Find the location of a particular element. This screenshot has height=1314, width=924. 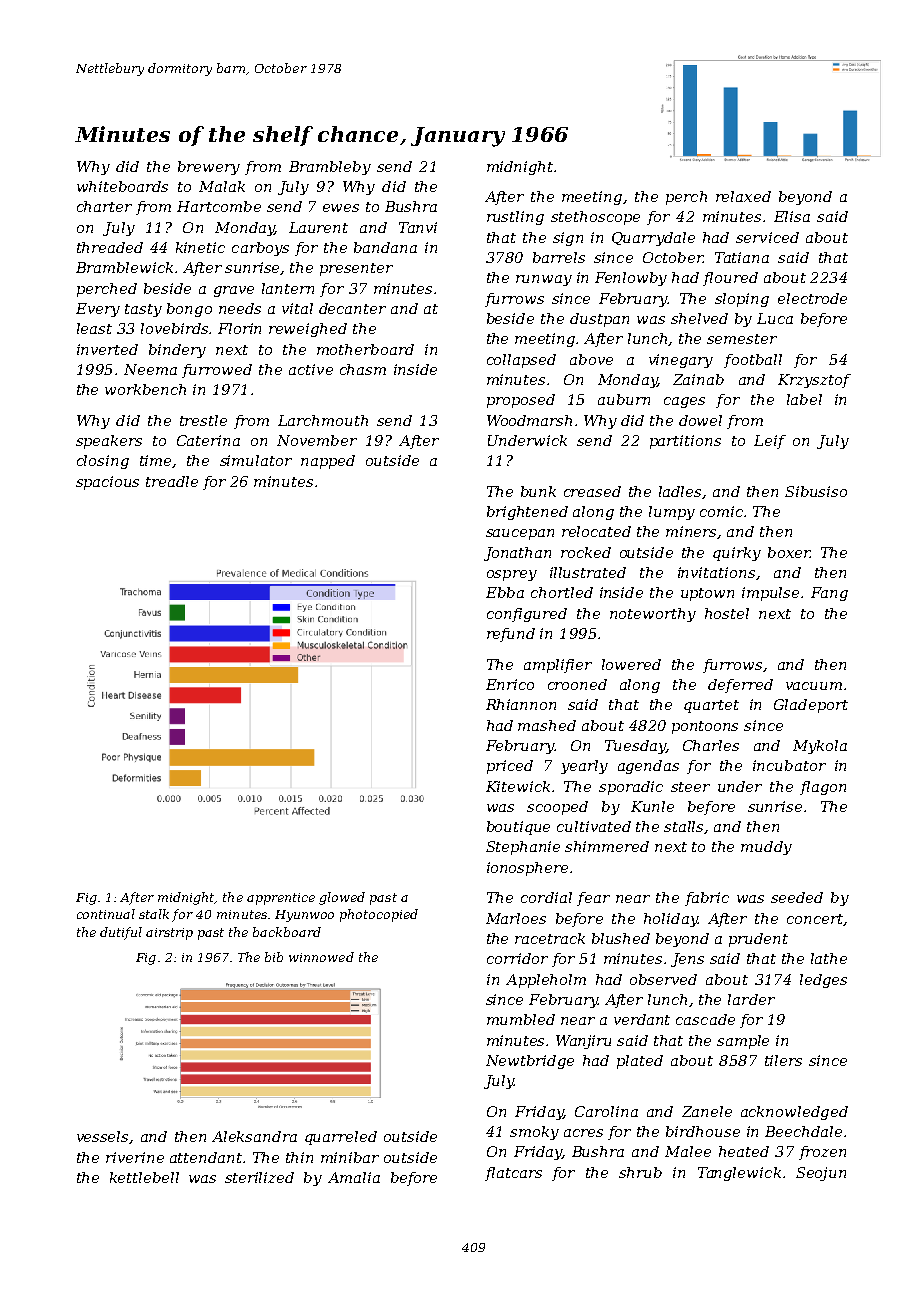

relaxed is located at coordinates (743, 196).
